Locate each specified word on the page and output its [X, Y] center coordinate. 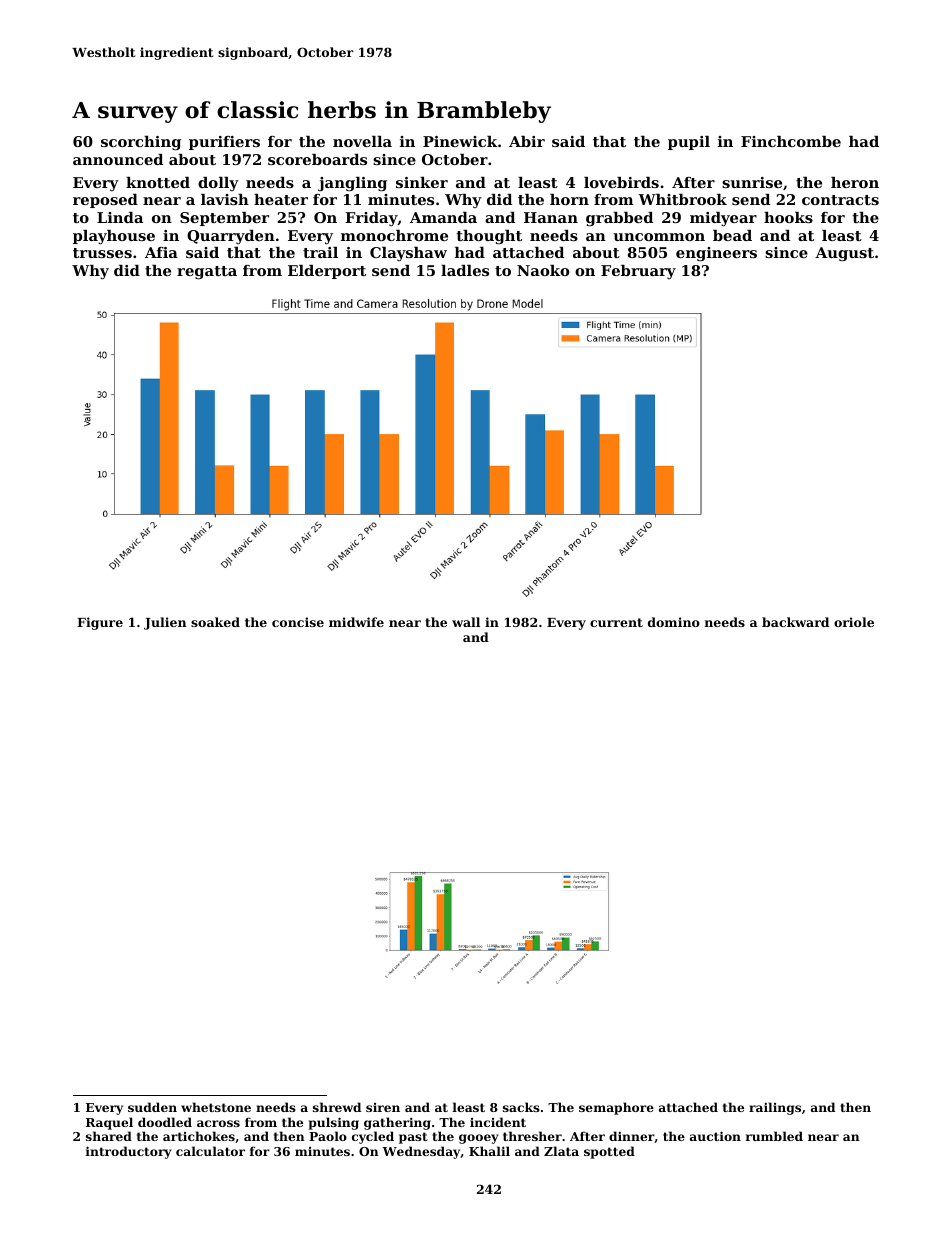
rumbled [774, 1136]
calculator [210, 1151]
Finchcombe [791, 141]
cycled [373, 1137]
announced [118, 159]
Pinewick [460, 141]
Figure [100, 623]
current [616, 622]
